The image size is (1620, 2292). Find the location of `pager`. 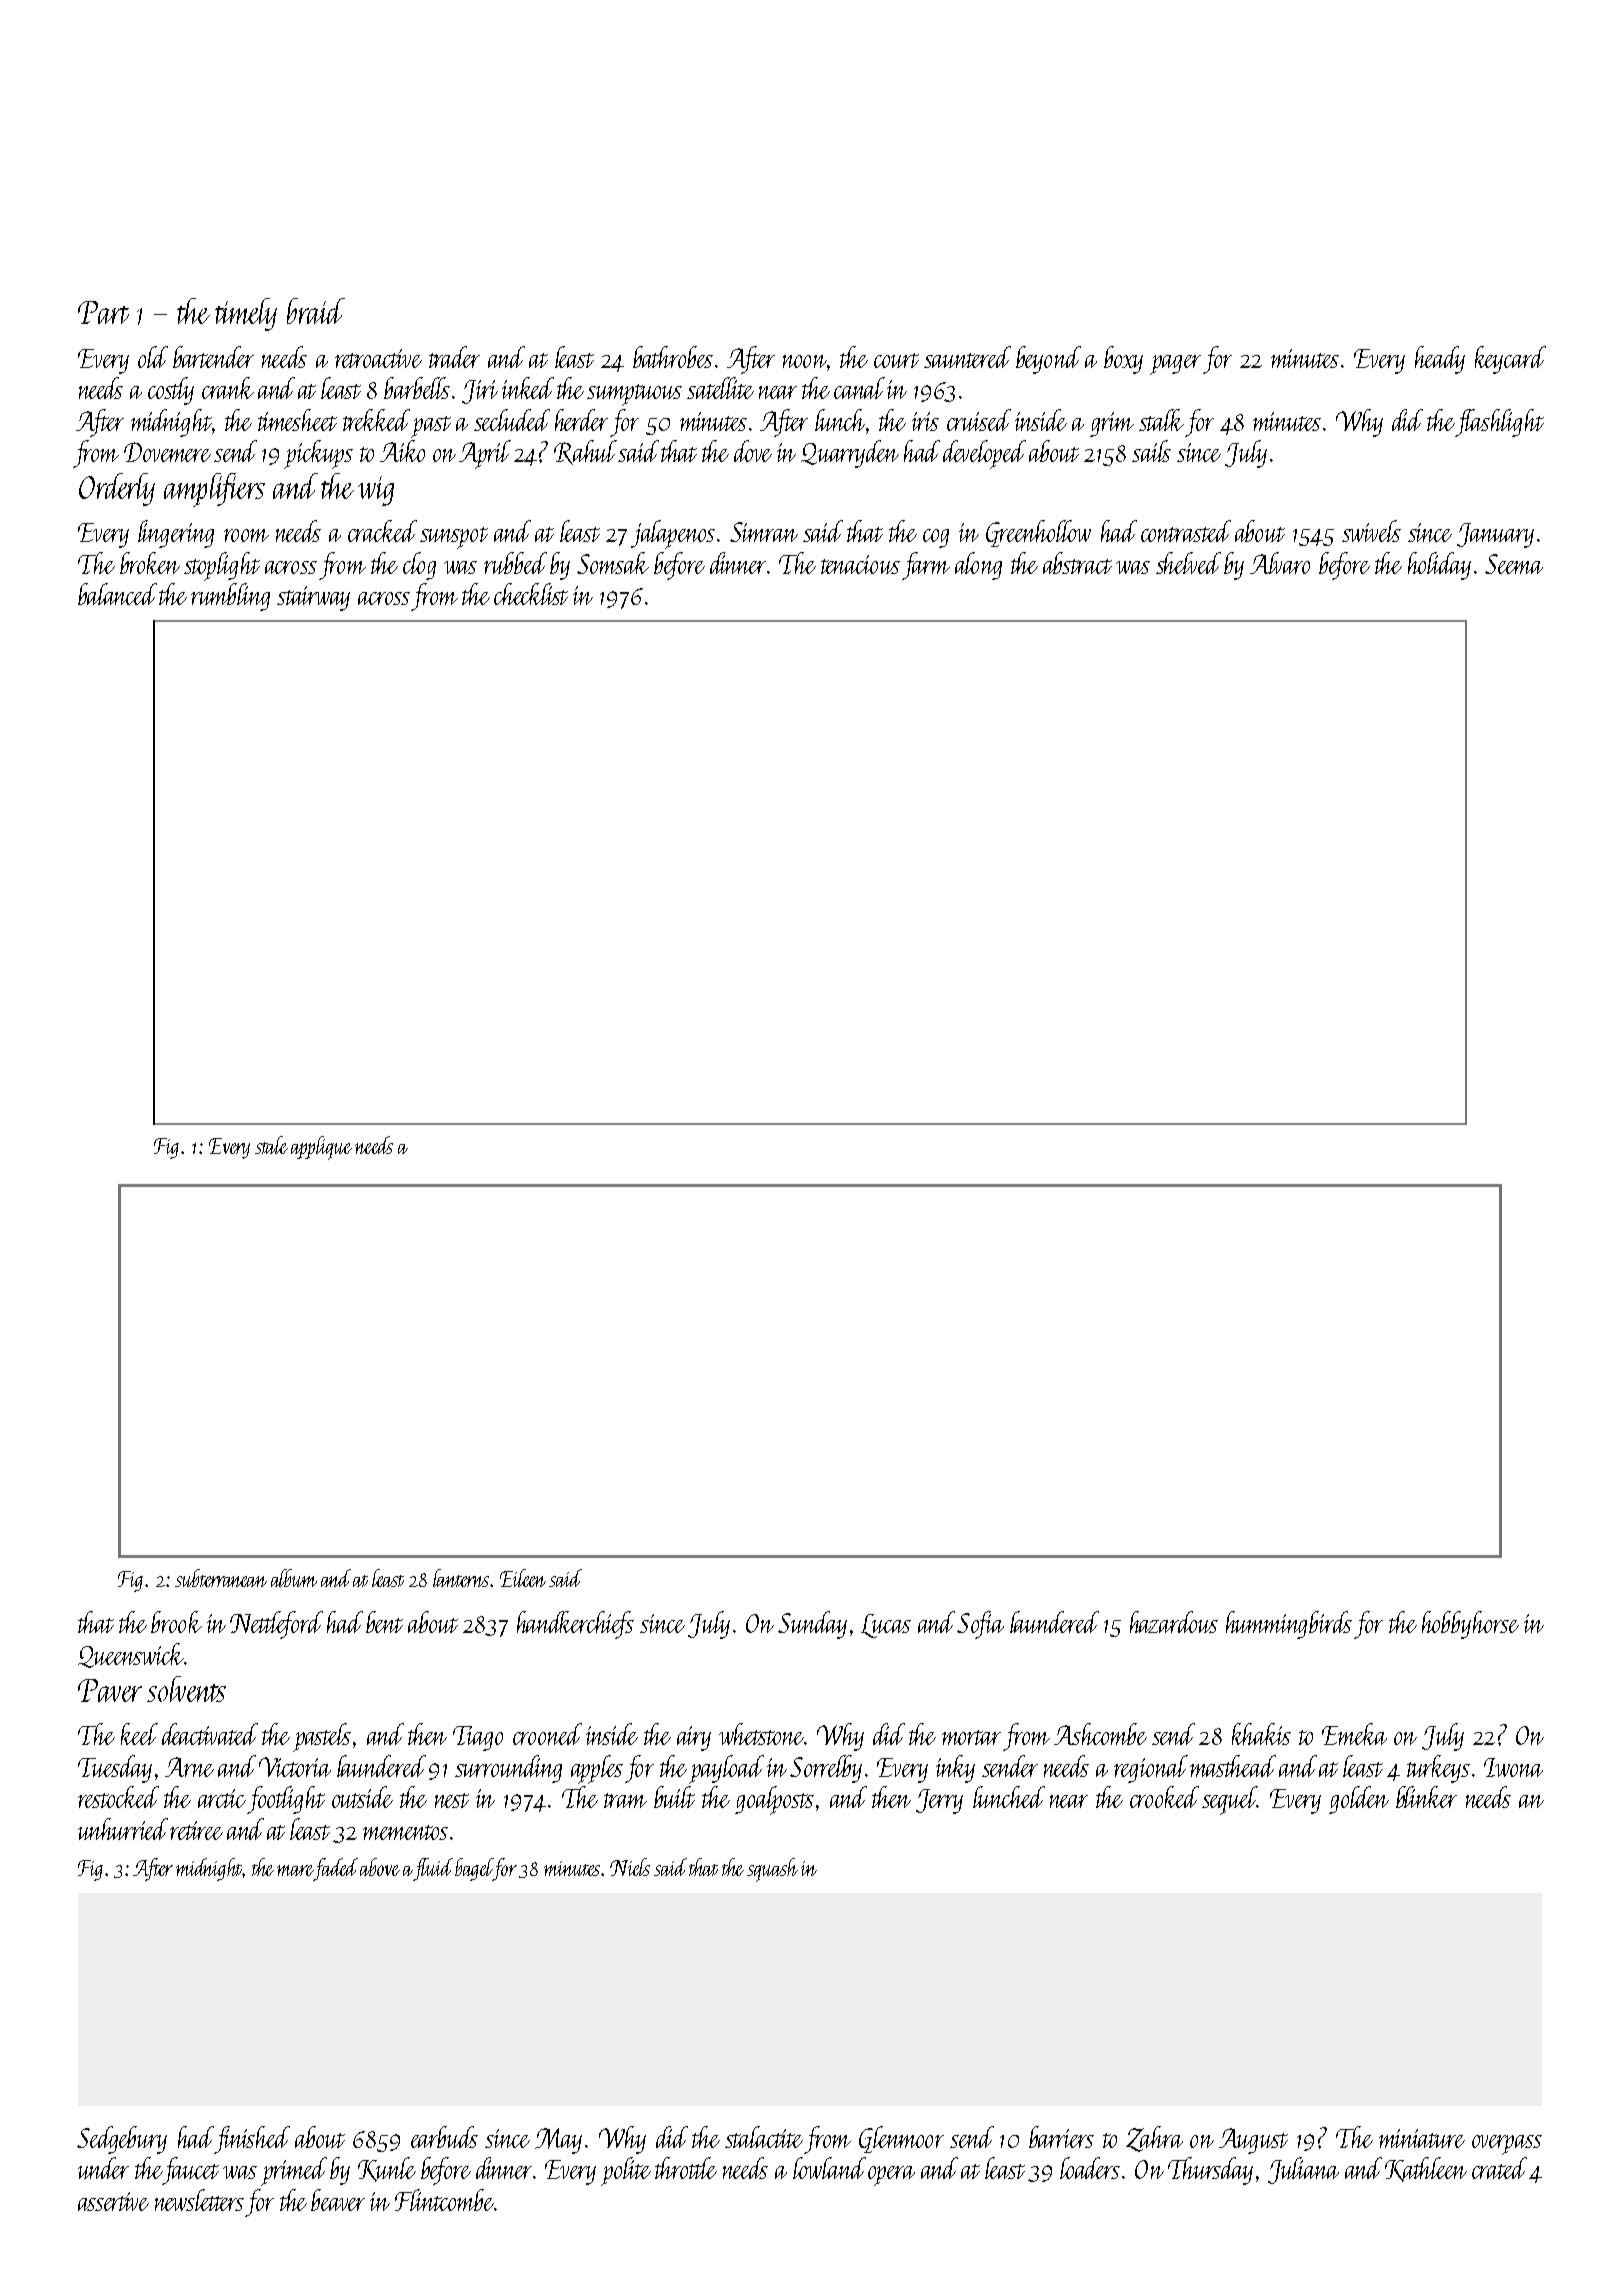

pager is located at coordinates (1175, 365).
